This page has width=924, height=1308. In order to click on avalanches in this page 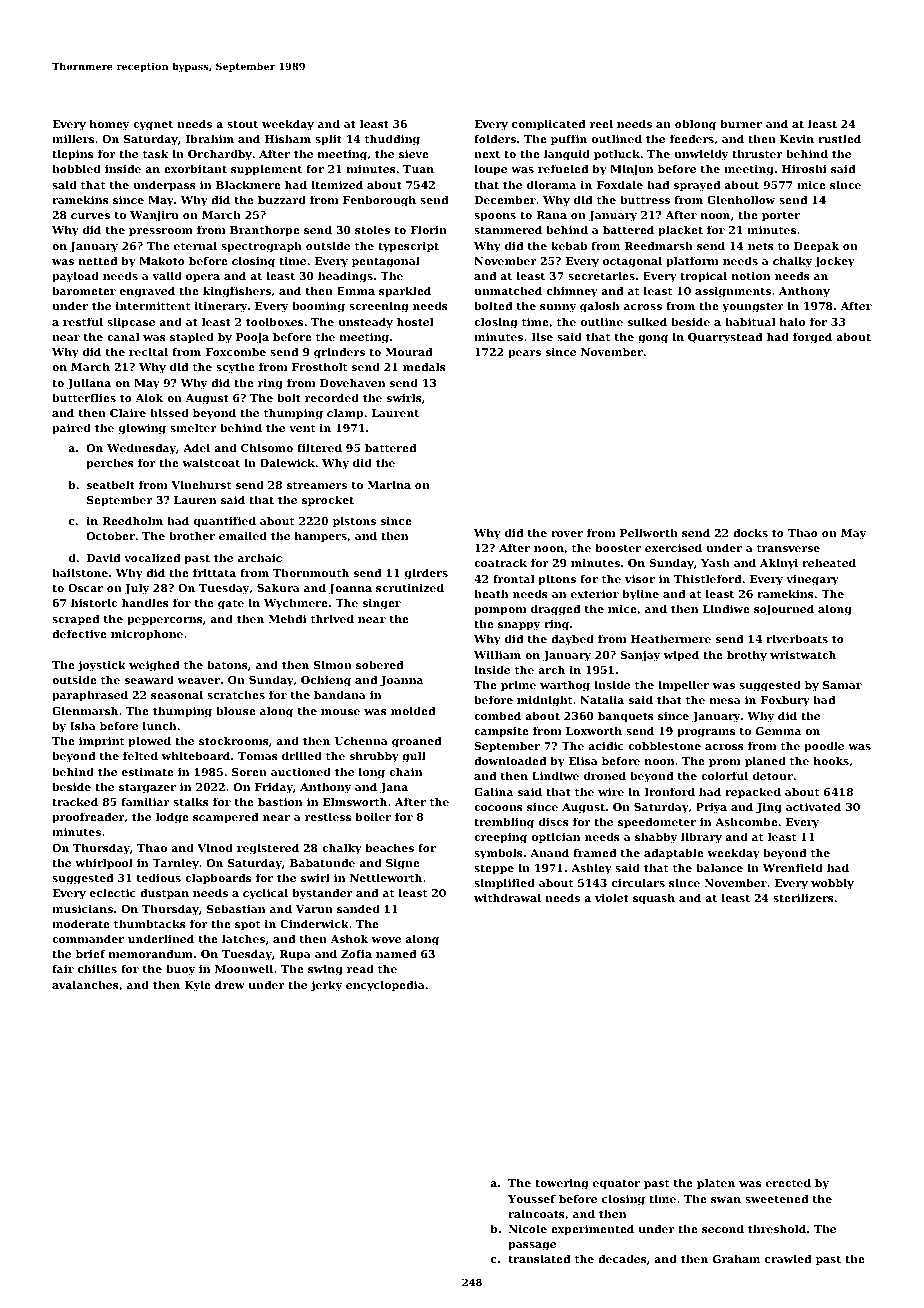, I will do `click(85, 984)`.
